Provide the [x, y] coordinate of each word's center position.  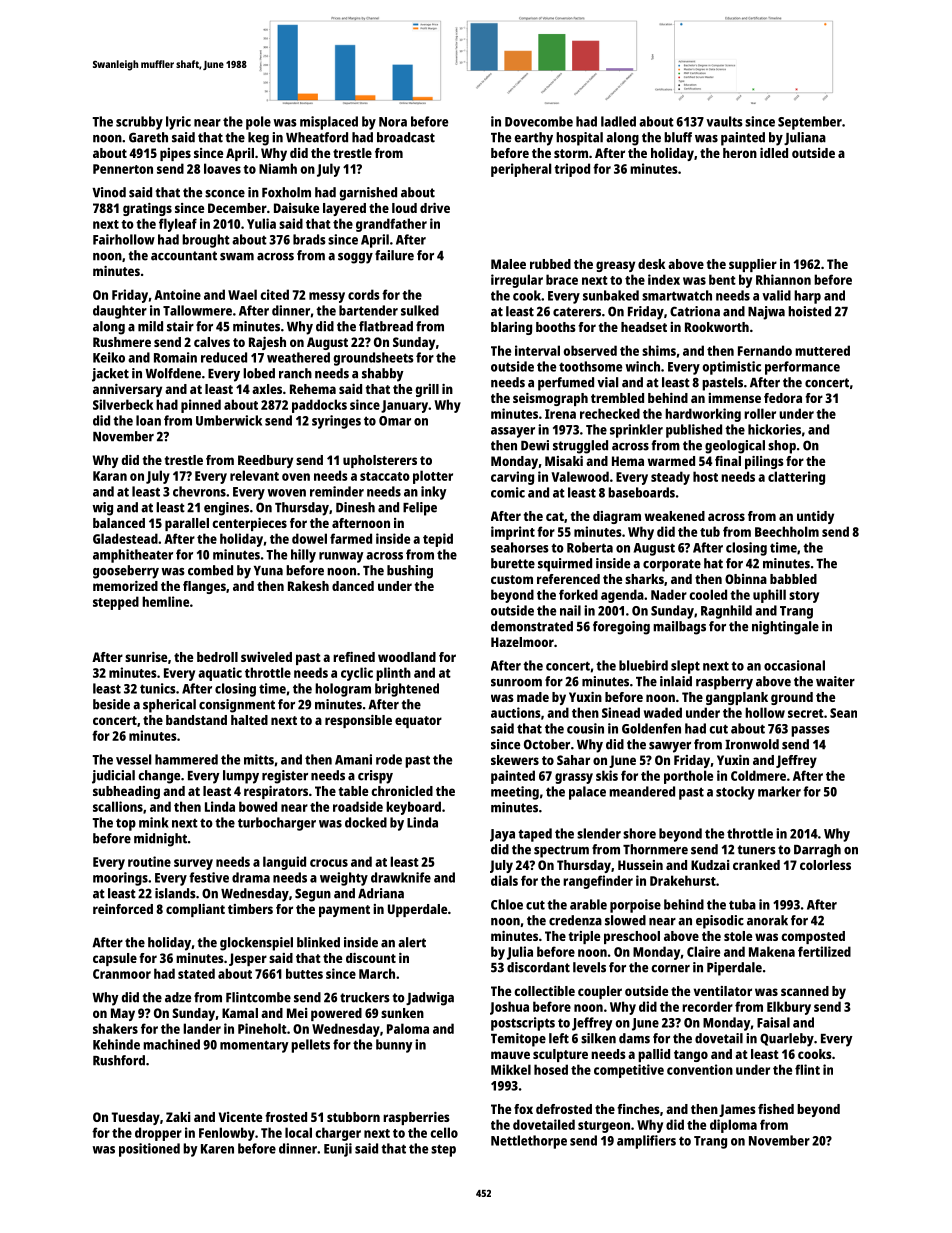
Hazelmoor [522, 642]
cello [444, 1132]
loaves [222, 168]
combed [210, 570]
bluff [678, 137]
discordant [538, 967]
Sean [843, 713]
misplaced [329, 123]
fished [776, 1109]
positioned [149, 1150]
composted [813, 937]
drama [251, 877]
